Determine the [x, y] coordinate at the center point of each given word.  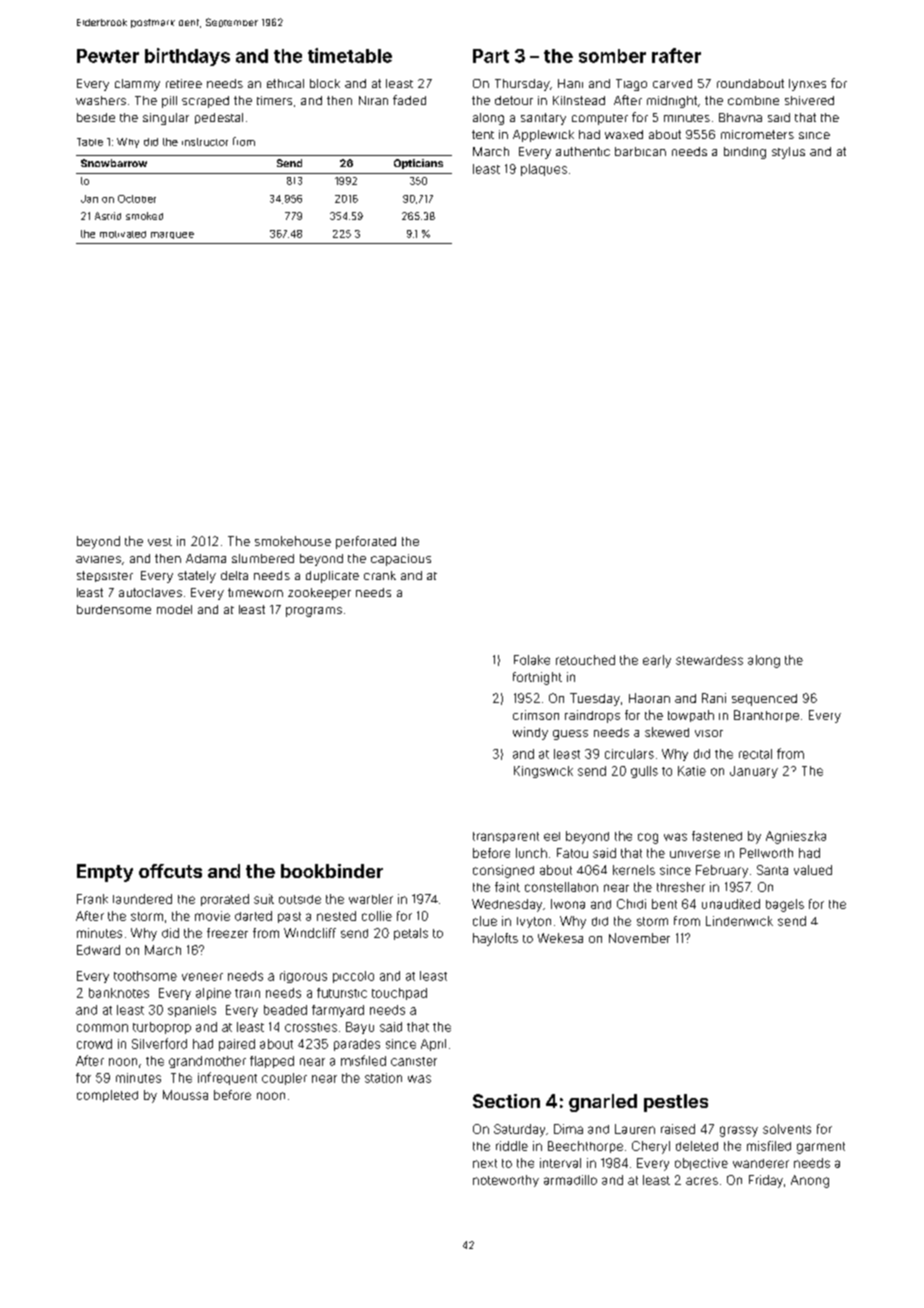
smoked [144, 216]
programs [314, 612]
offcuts [170, 871]
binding [745, 153]
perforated [366, 542]
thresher [681, 887]
